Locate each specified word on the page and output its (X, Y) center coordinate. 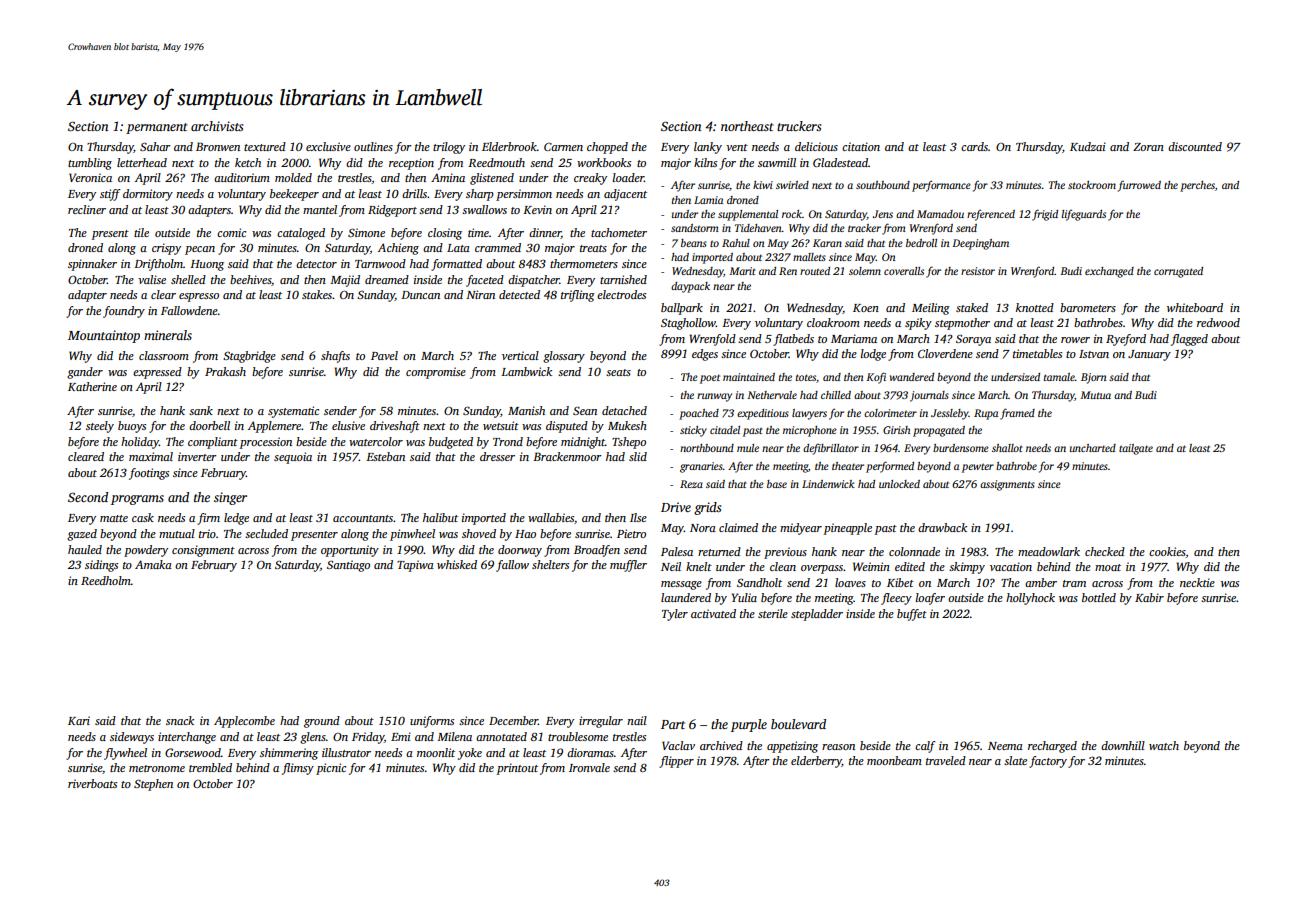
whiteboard (1195, 307)
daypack (690, 287)
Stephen (153, 785)
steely (100, 427)
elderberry (816, 762)
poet (710, 379)
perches (1197, 186)
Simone (366, 232)
